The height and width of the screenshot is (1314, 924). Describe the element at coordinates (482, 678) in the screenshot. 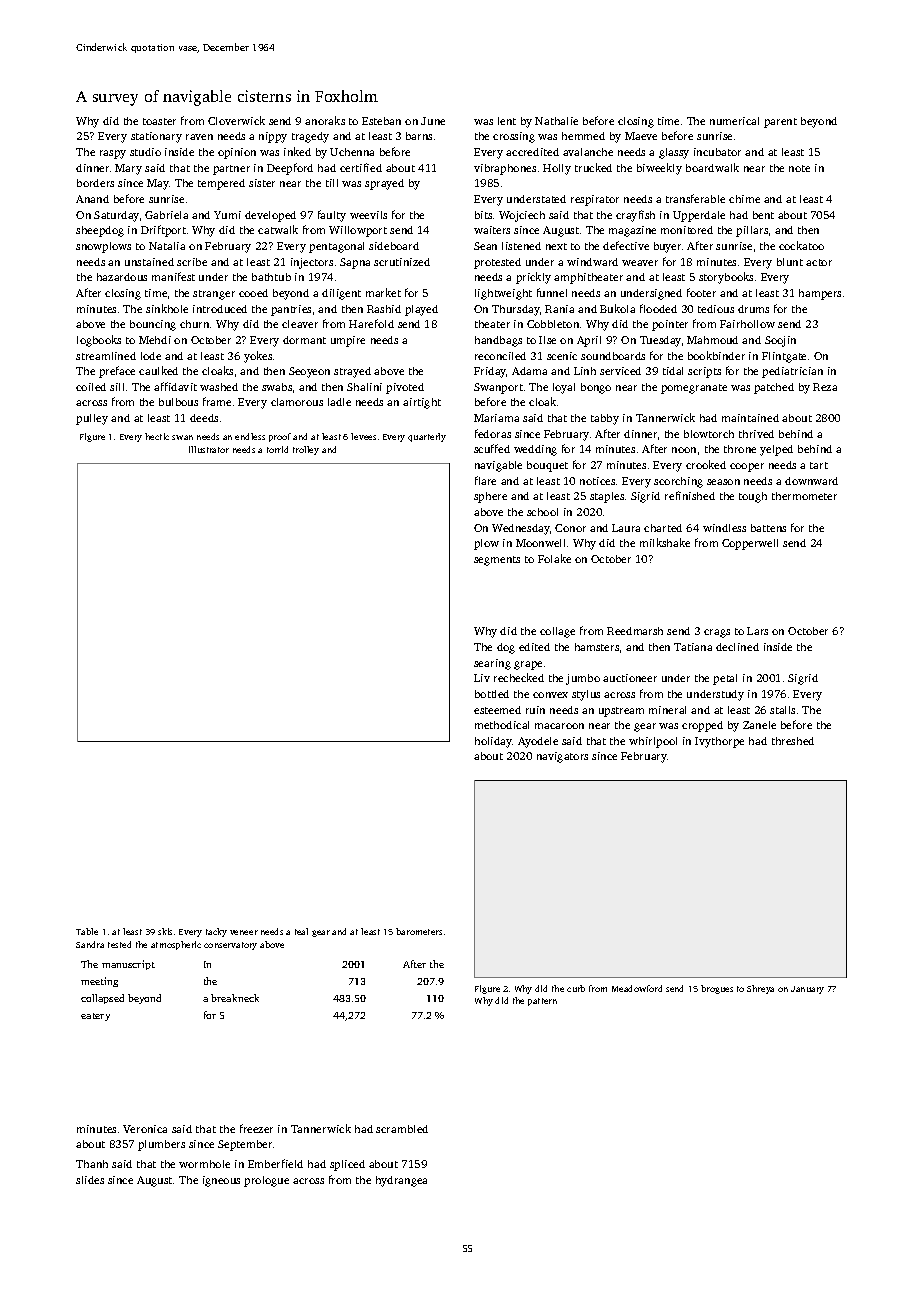

I see `Liv` at that location.
